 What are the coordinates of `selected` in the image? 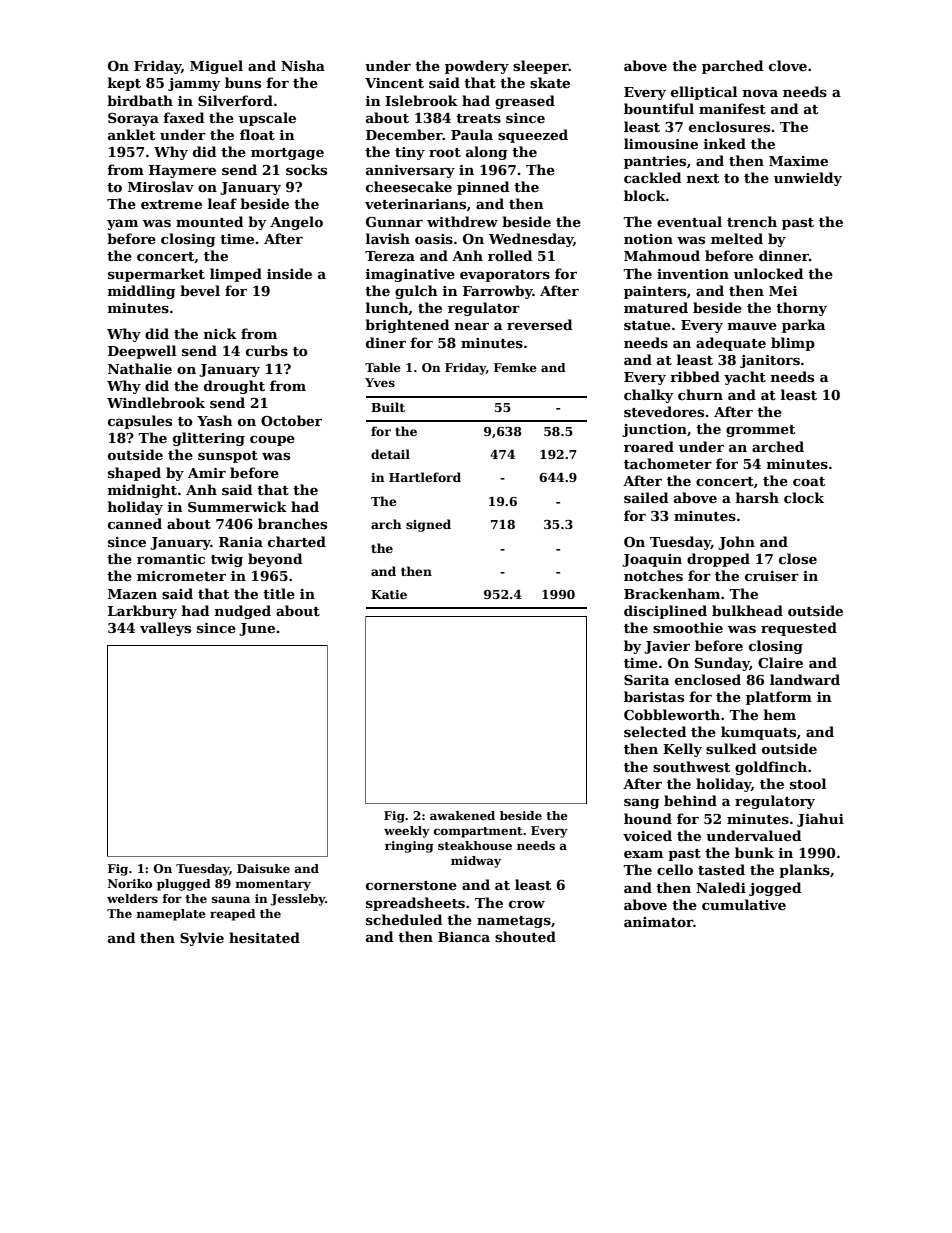 It's located at (655, 731).
